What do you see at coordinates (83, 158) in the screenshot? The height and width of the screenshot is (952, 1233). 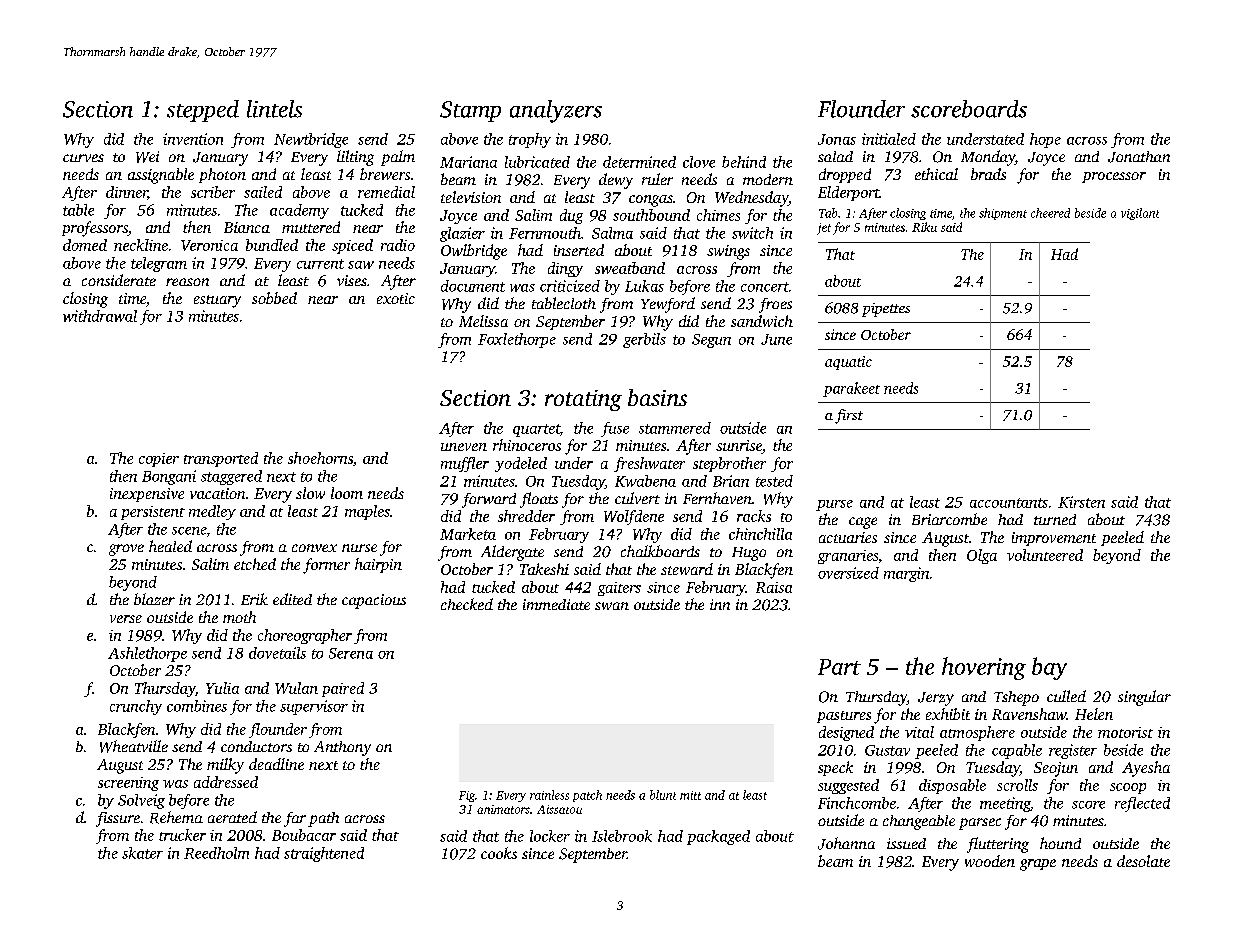 I see `curves` at bounding box center [83, 158].
